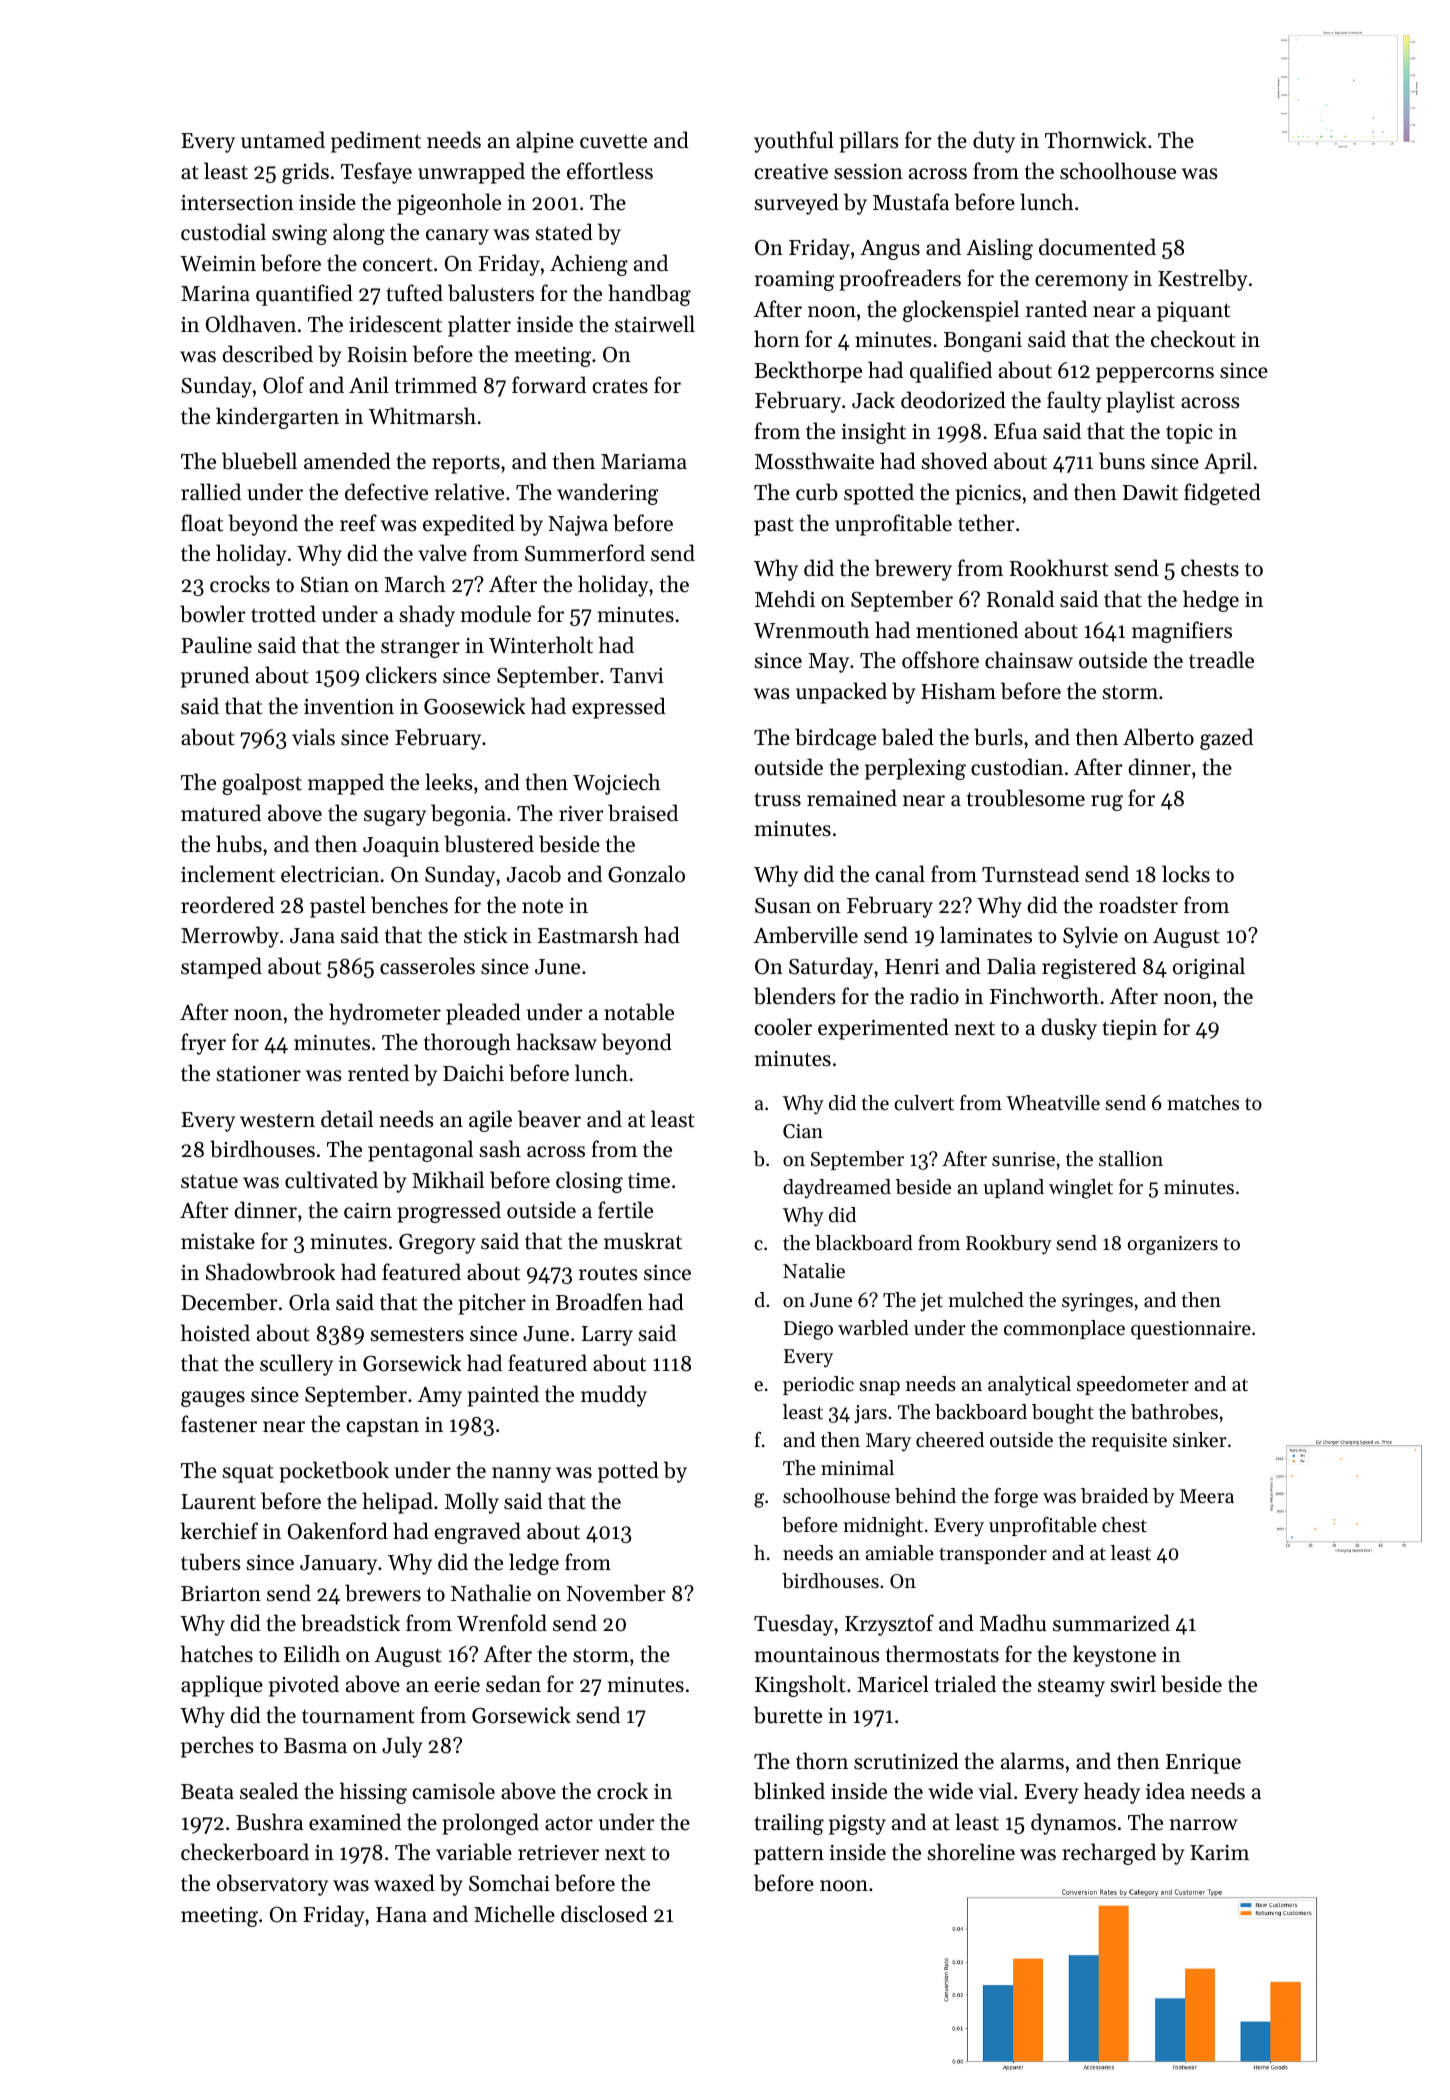 The width and height of the document is (1450, 2100). I want to click on disclosed, so click(604, 1914).
